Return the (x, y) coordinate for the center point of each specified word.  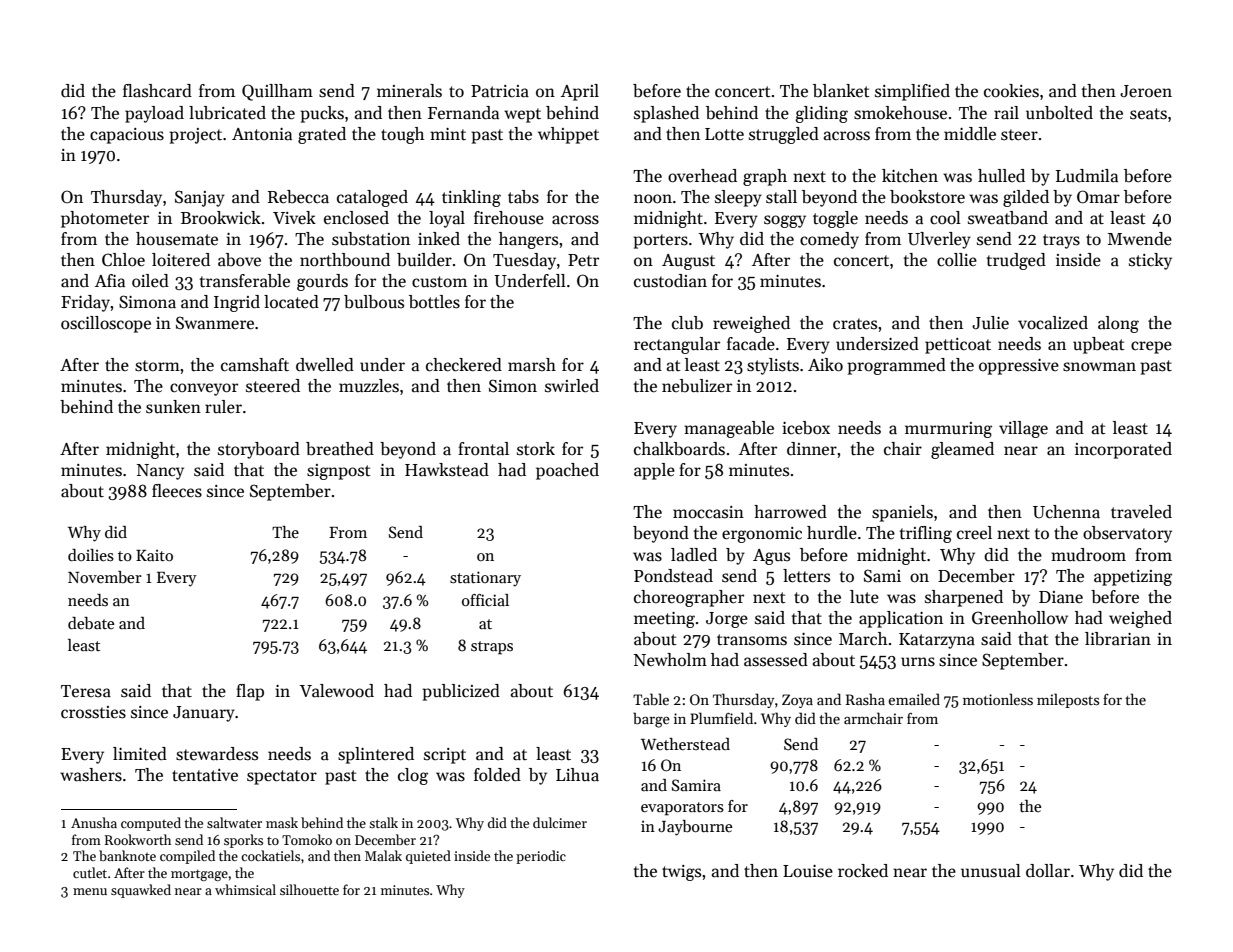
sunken (173, 407)
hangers (528, 240)
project (195, 136)
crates (855, 324)
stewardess (217, 754)
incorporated (1123, 450)
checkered (464, 365)
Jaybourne (695, 828)
